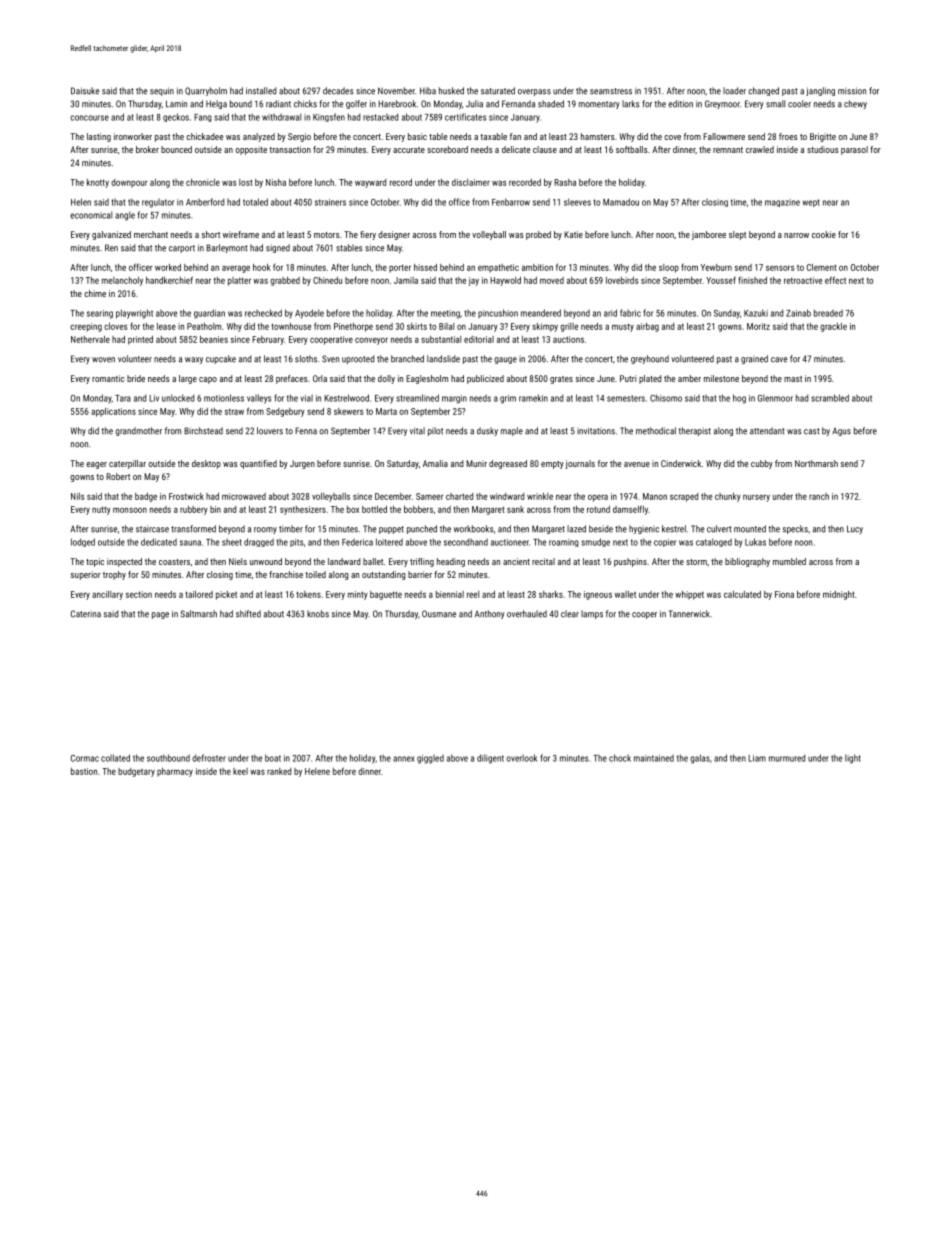 The height and width of the page is (1233, 952). What do you see at coordinates (719, 529) in the page?
I see `culvert` at bounding box center [719, 529].
